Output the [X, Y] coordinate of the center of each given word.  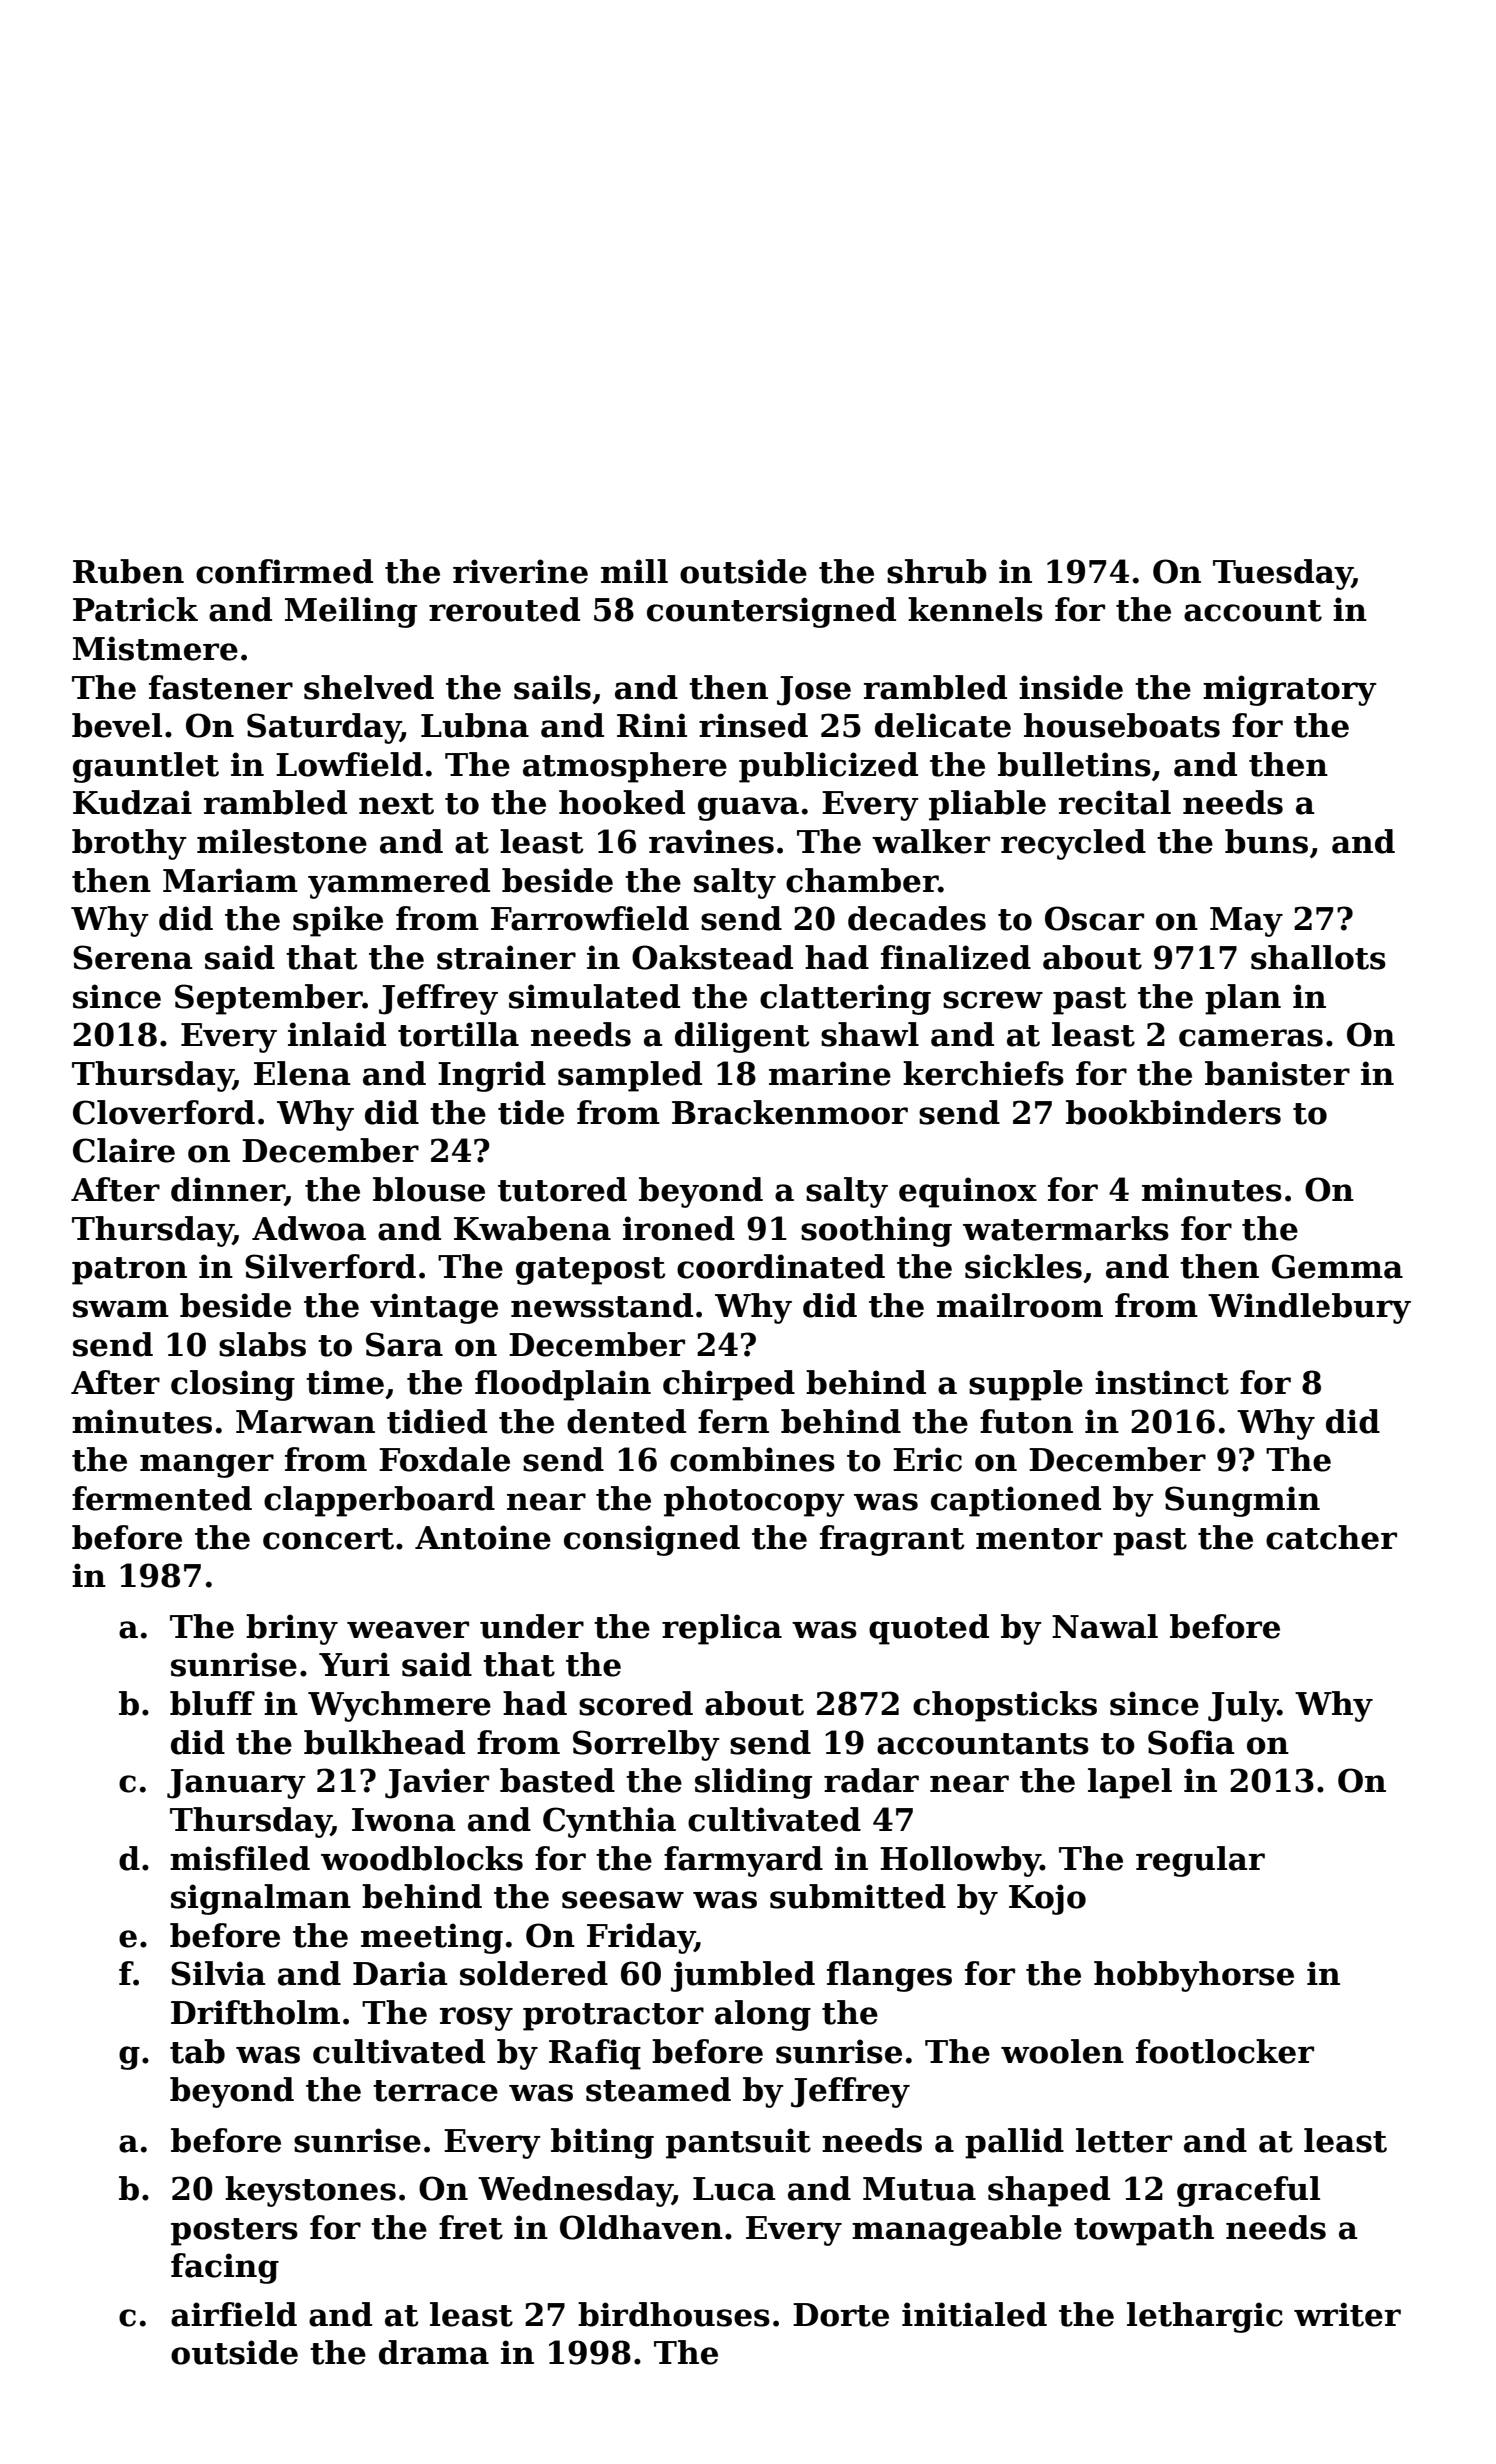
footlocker [1225, 2051]
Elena [302, 1073]
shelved [369, 687]
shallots [1318, 957]
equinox [968, 1192]
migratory [1290, 690]
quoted [929, 1629]
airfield [234, 2314]
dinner [228, 1190]
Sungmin [1242, 1501]
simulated [594, 996]
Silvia [218, 1973]
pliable [987, 805]
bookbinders [1173, 1112]
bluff [212, 1703]
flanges [889, 1976]
